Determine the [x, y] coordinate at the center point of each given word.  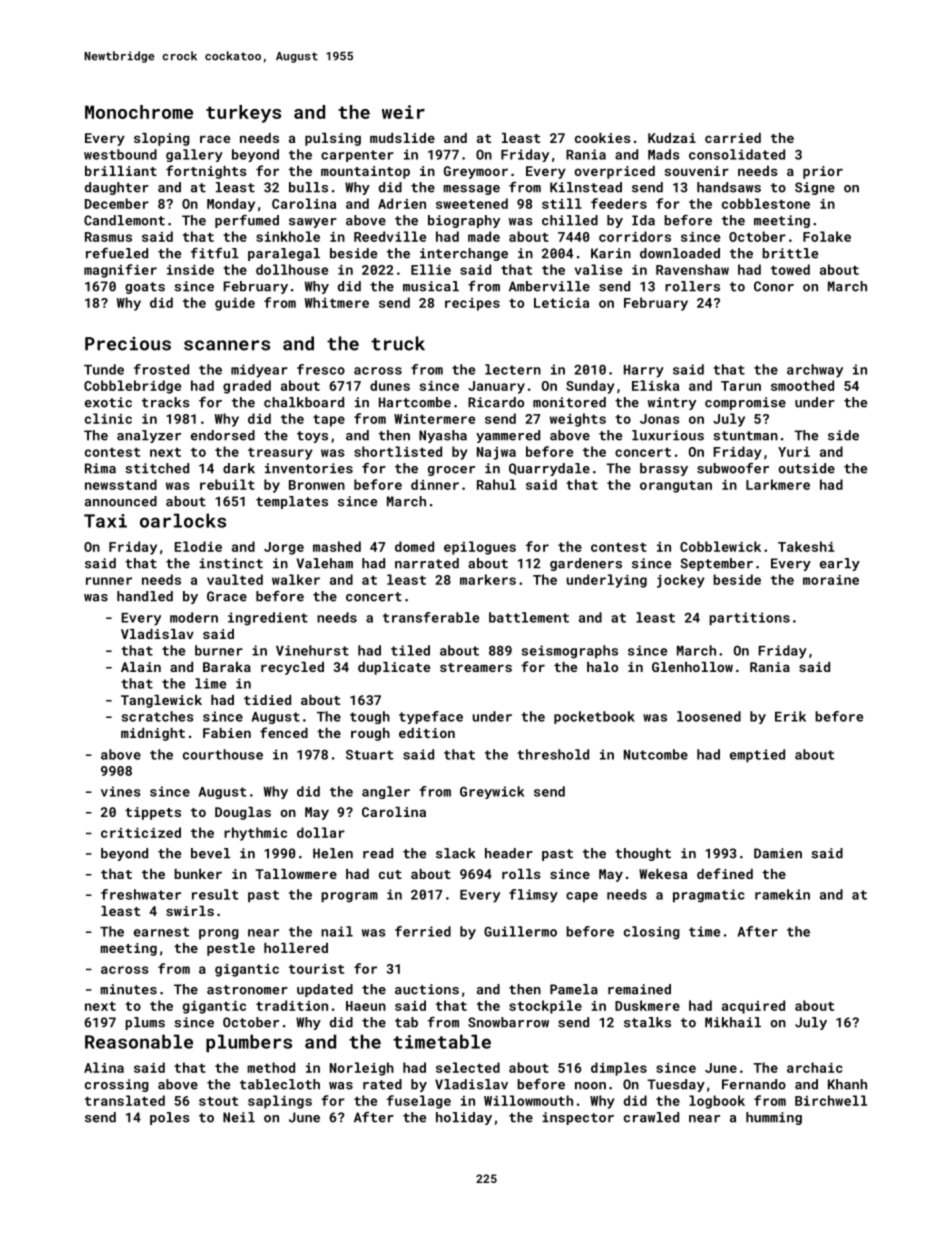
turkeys [243, 114]
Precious [128, 344]
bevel [210, 853]
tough [370, 717]
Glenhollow [692, 667]
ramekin [782, 894]
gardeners [586, 564]
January [496, 387]
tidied [267, 700]
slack [455, 853]
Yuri [794, 452]
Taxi [105, 521]
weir [403, 112]
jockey [681, 581]
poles [170, 1118]
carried [733, 138]
